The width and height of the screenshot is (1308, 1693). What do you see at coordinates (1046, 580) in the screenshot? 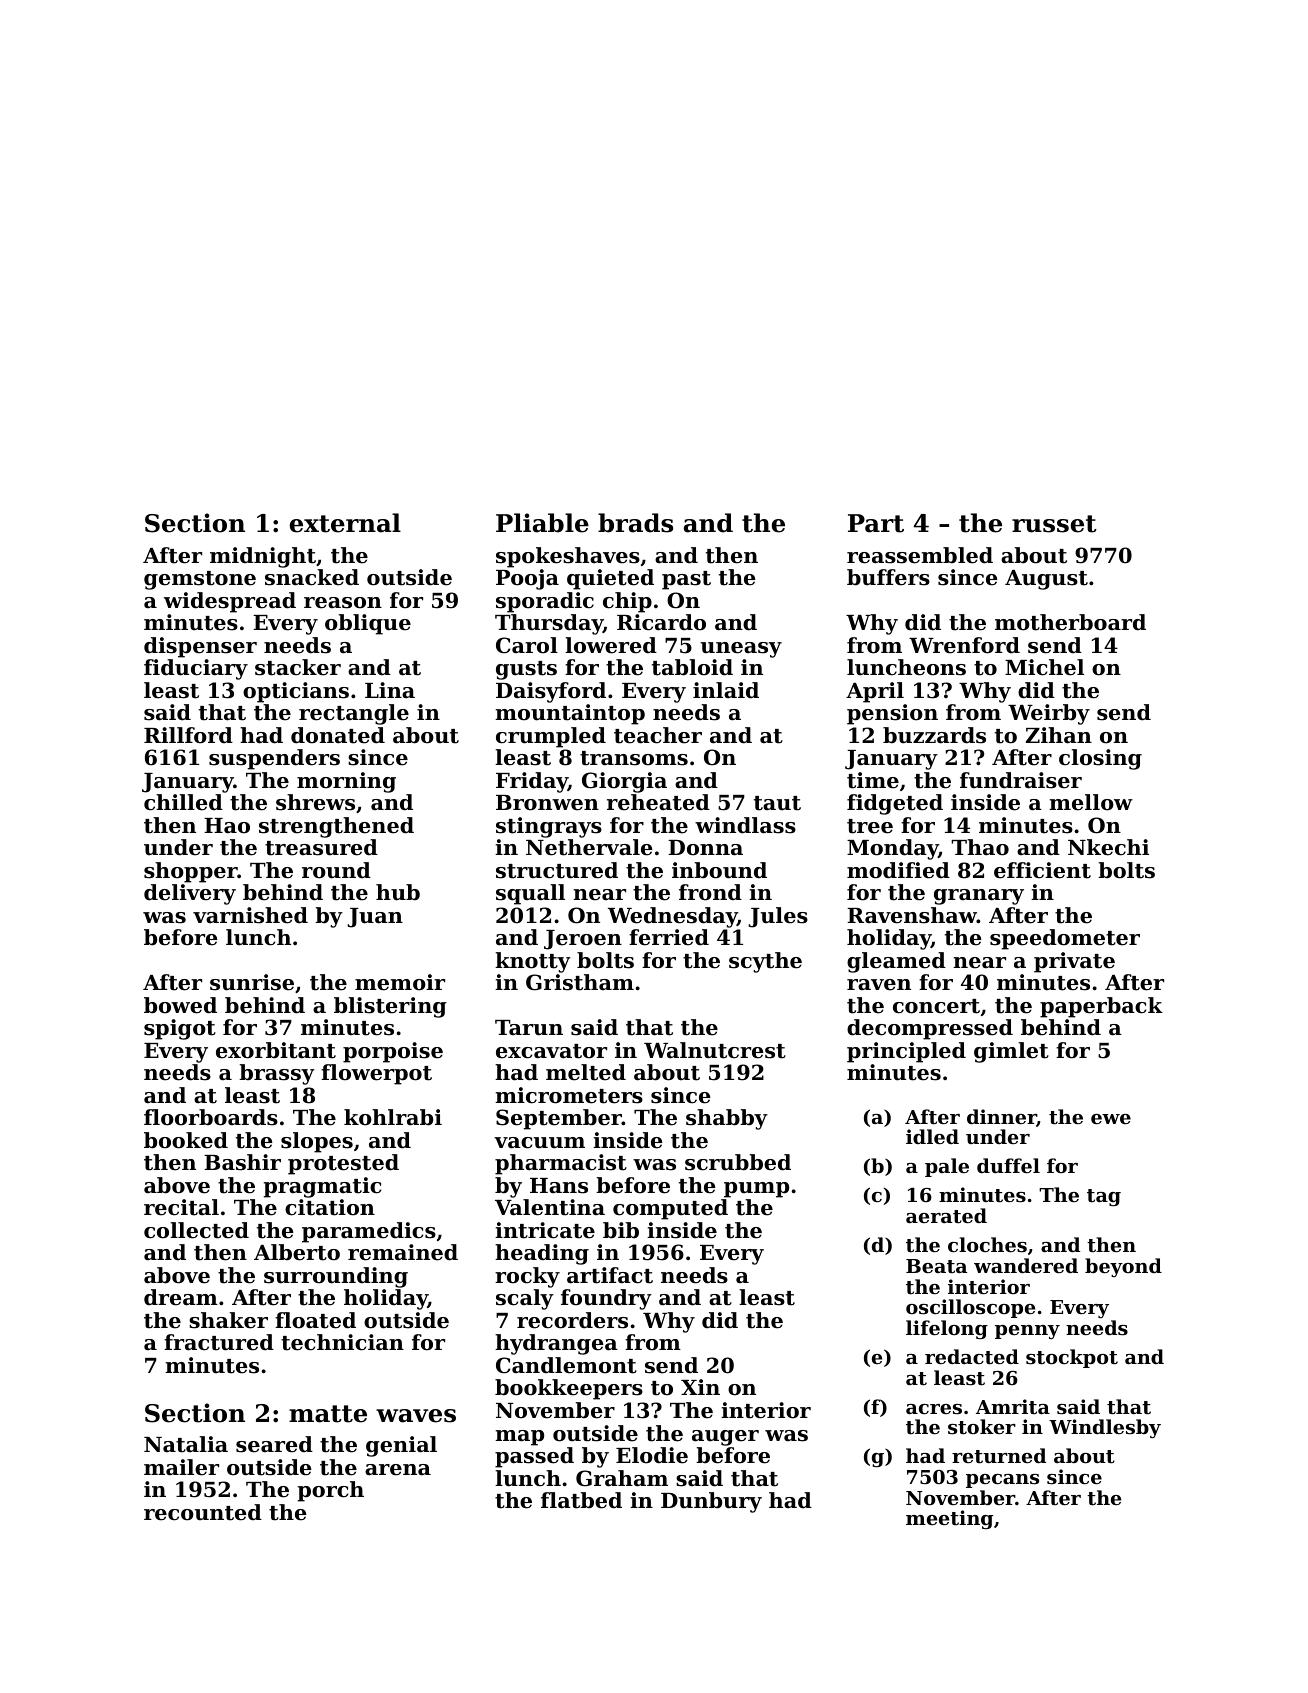
I see `August` at bounding box center [1046, 580].
